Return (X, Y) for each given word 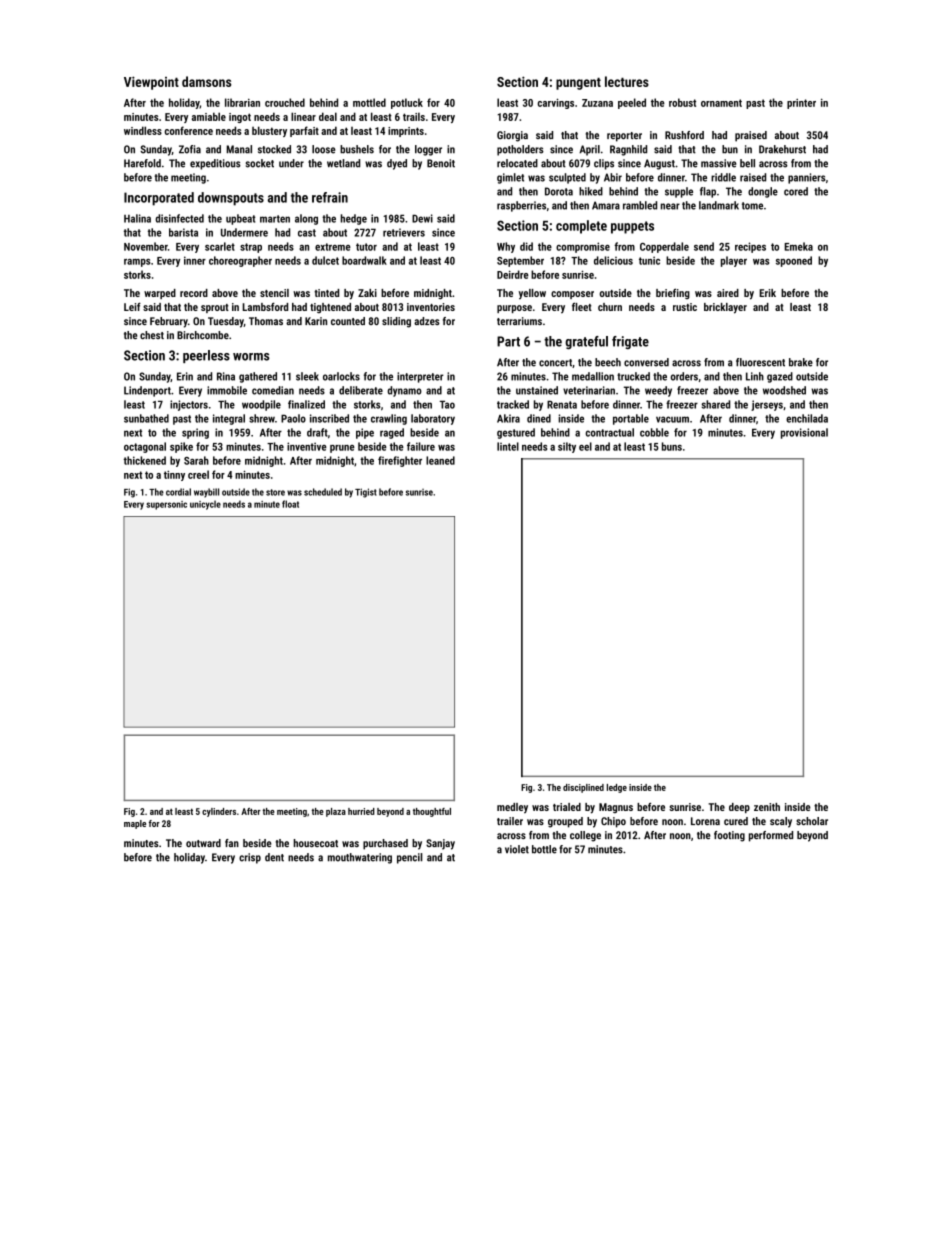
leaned (440, 460)
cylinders (219, 812)
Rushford (684, 135)
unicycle (205, 505)
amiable (209, 116)
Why (506, 247)
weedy (658, 391)
